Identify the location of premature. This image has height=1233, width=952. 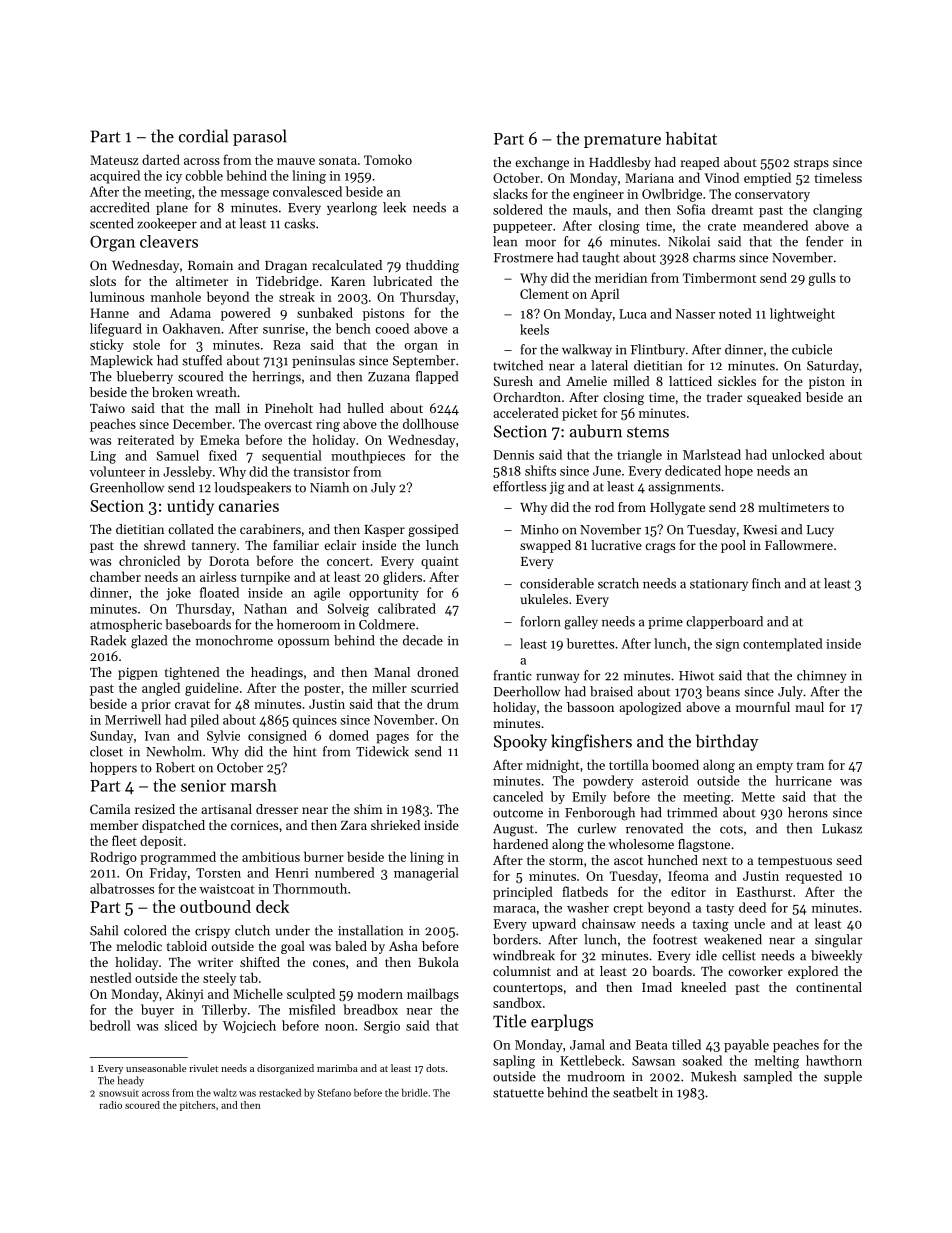
(622, 141).
